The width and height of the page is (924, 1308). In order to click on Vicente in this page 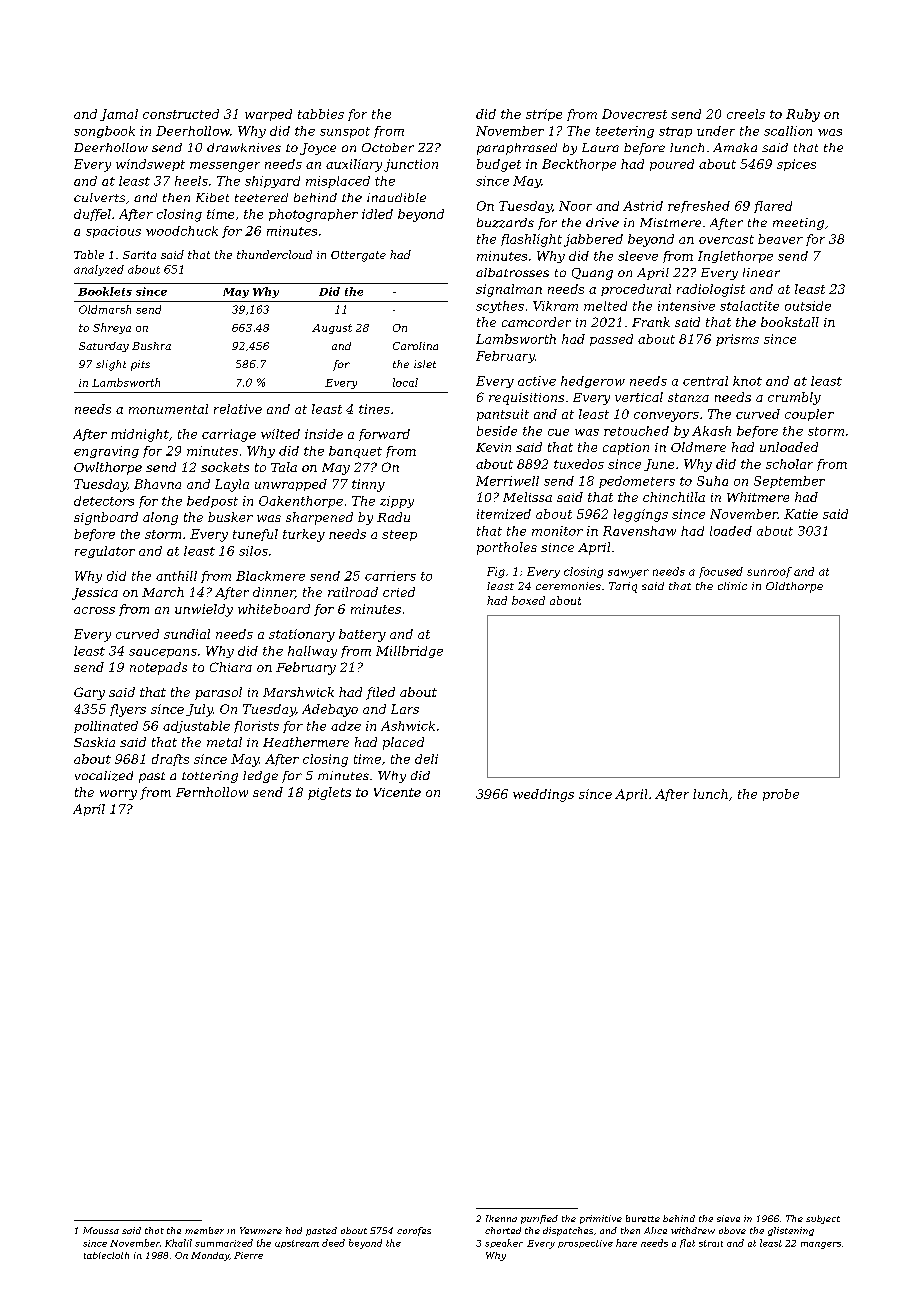, I will do `click(397, 792)`.
